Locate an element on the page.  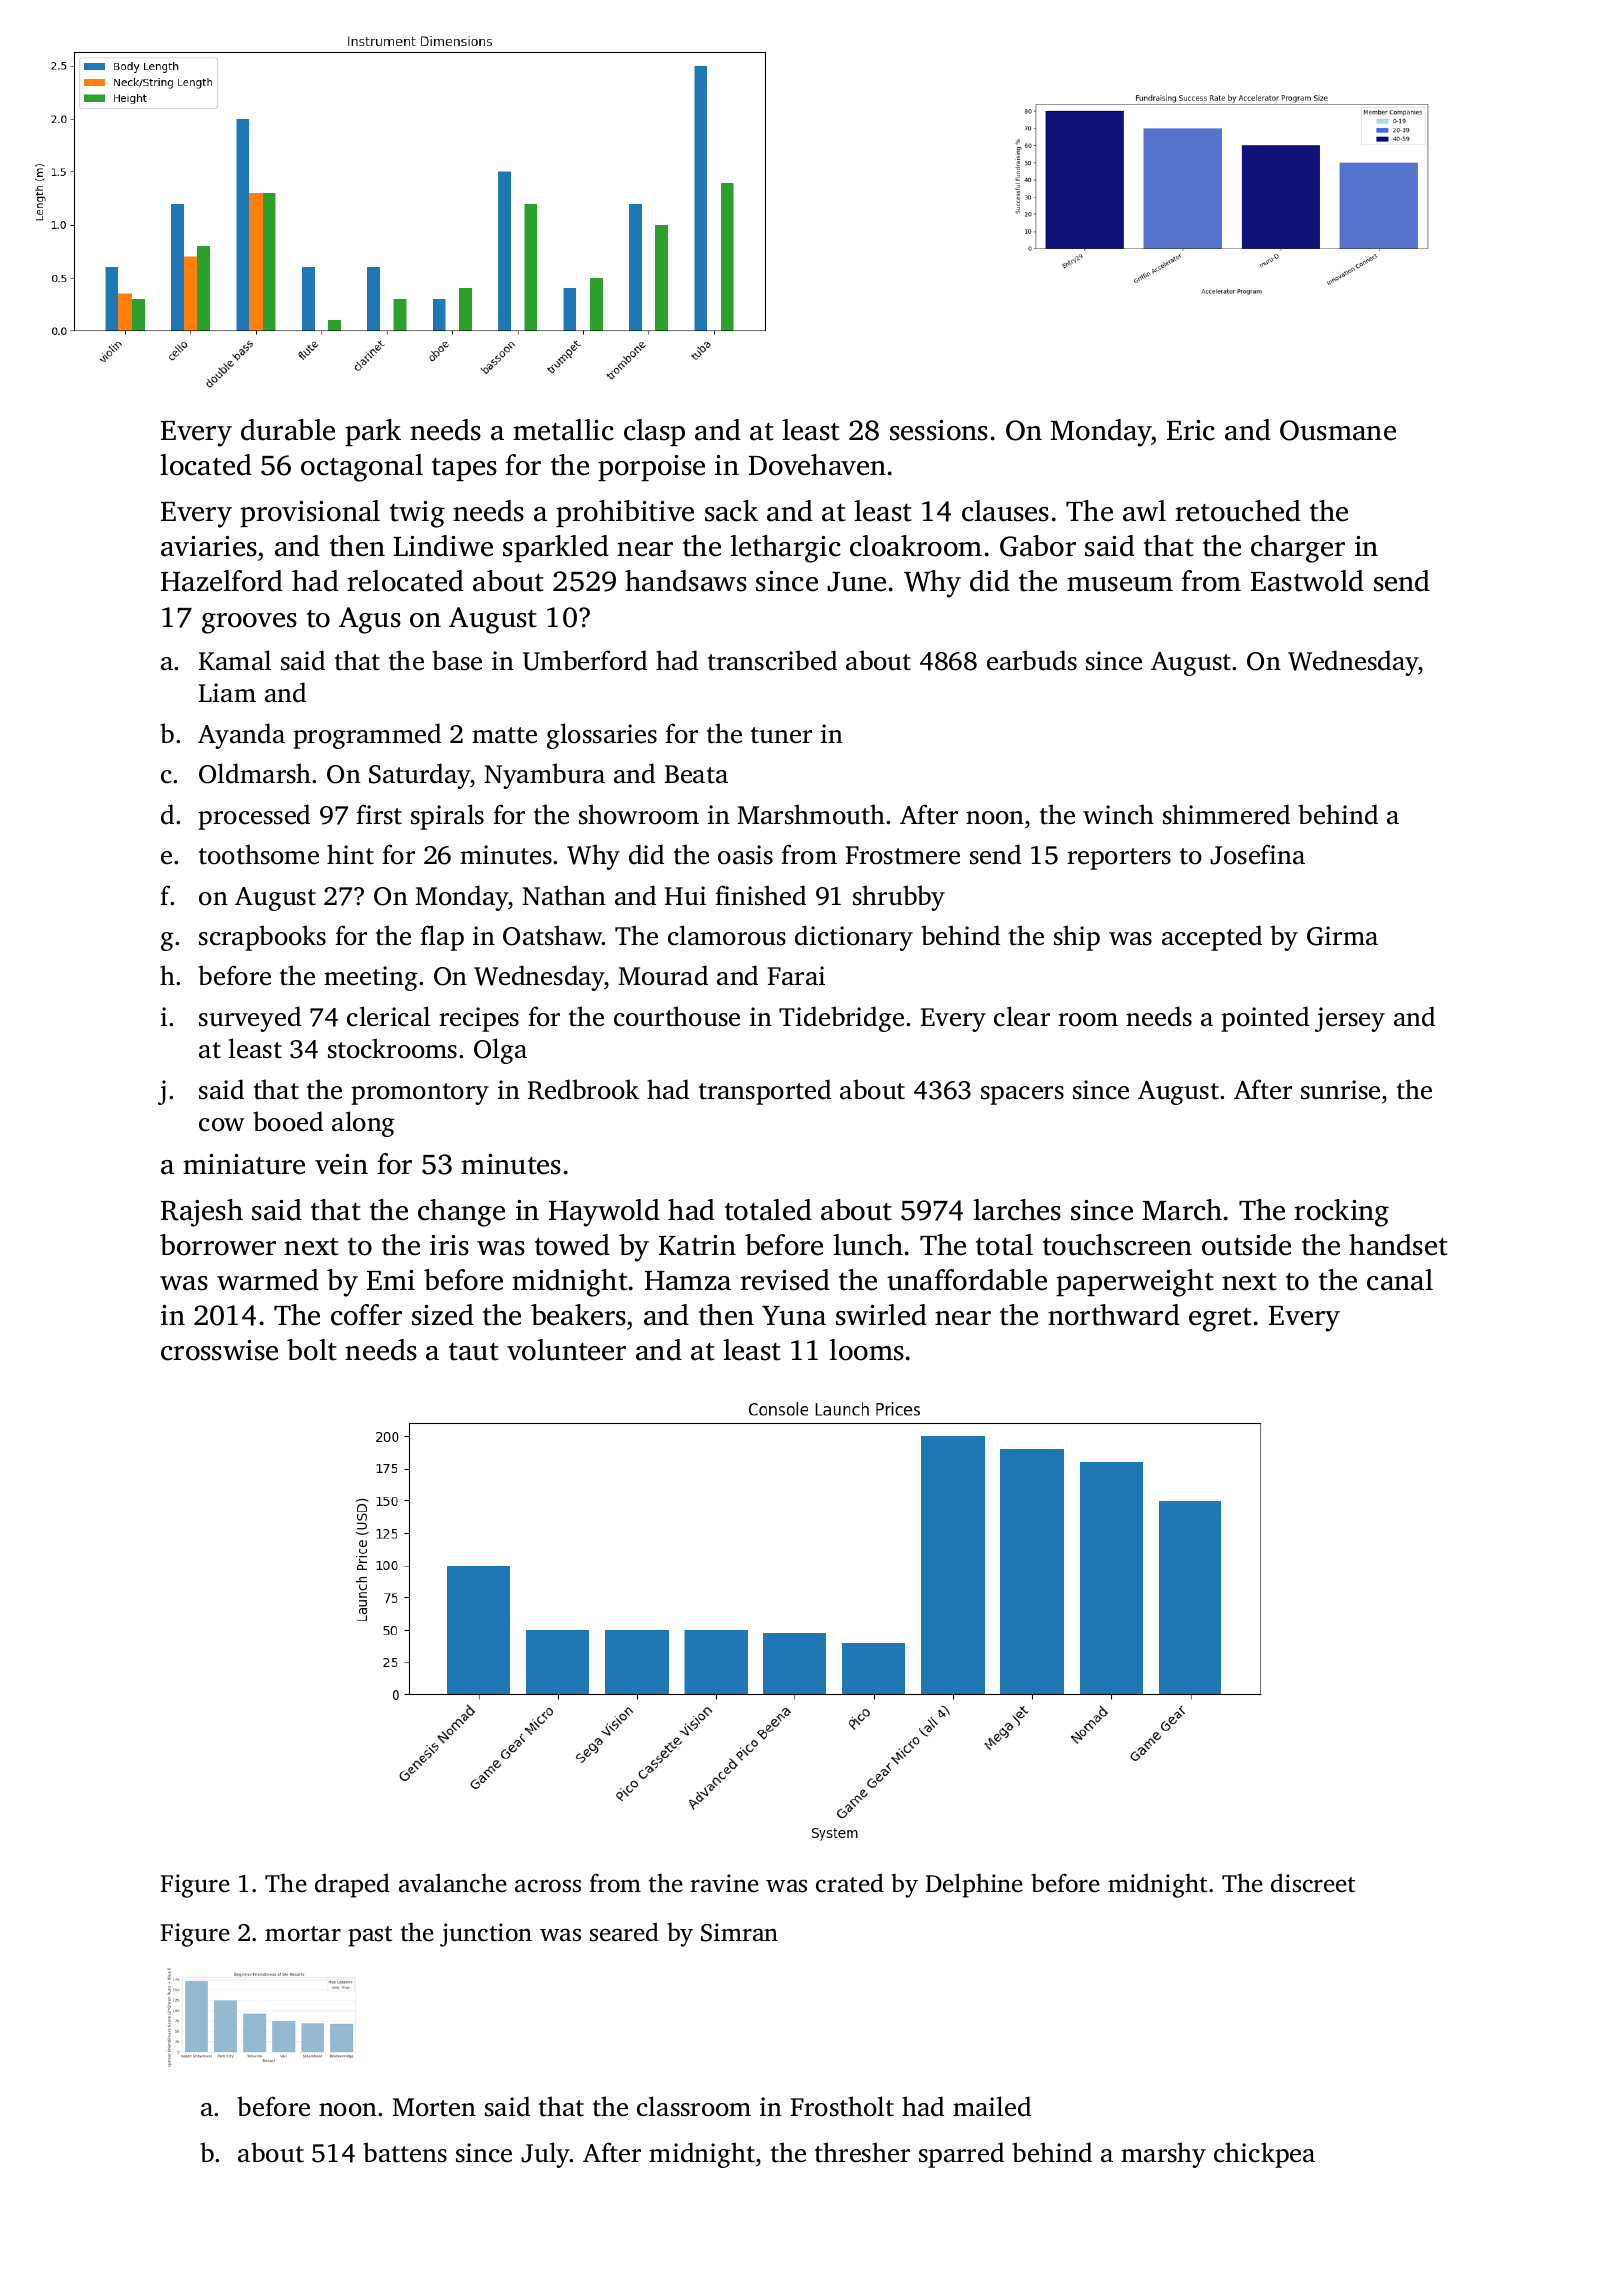
thresher is located at coordinates (862, 2152).
